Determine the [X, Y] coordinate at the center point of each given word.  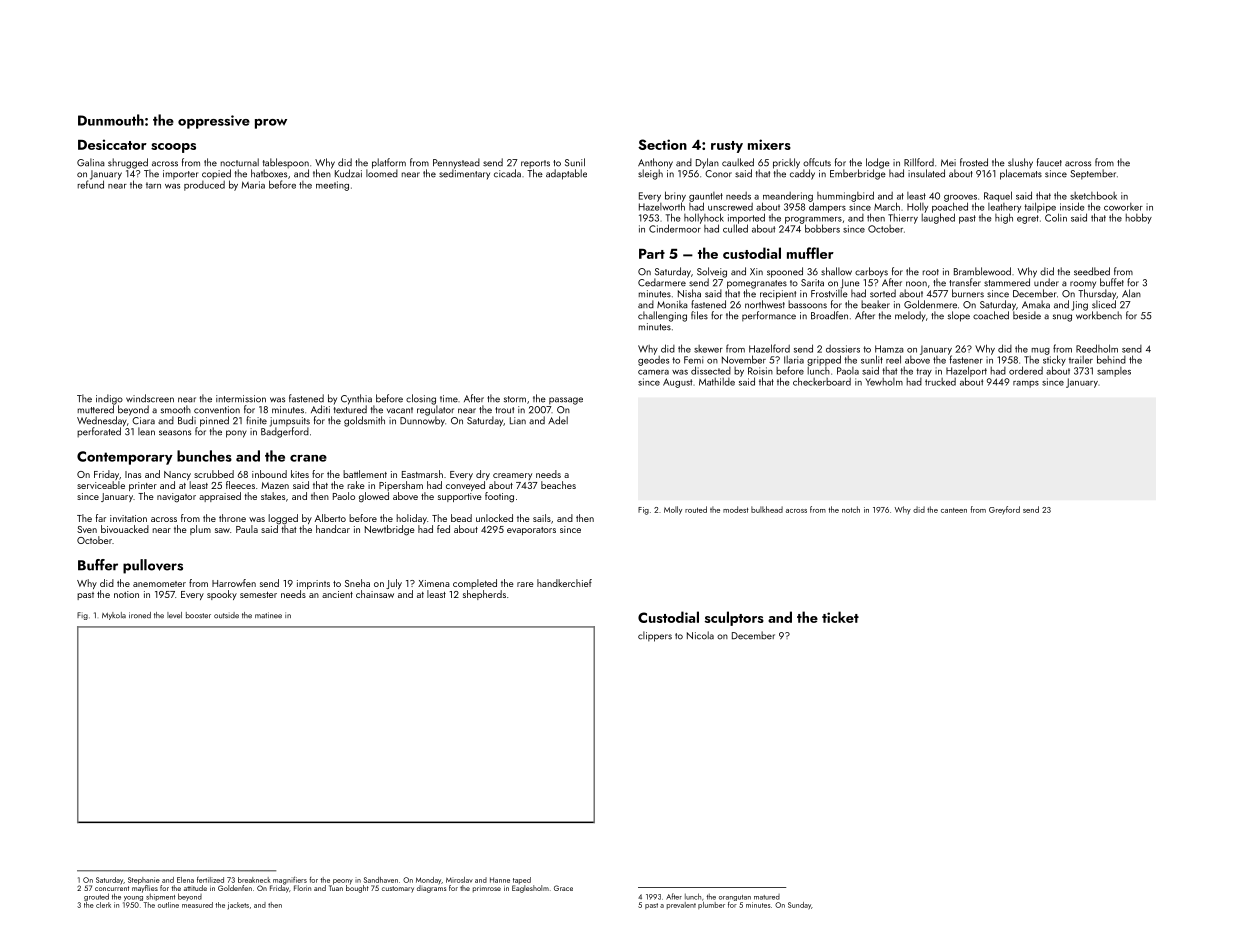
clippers [655, 636]
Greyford [1004, 510]
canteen [954, 510]
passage [566, 401]
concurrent [112, 888]
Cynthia [356, 399]
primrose [487, 890]
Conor [718, 174]
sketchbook [1093, 195]
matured [767, 897]
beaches [558, 485]
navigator [176, 498]
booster [198, 615]
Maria [253, 185]
